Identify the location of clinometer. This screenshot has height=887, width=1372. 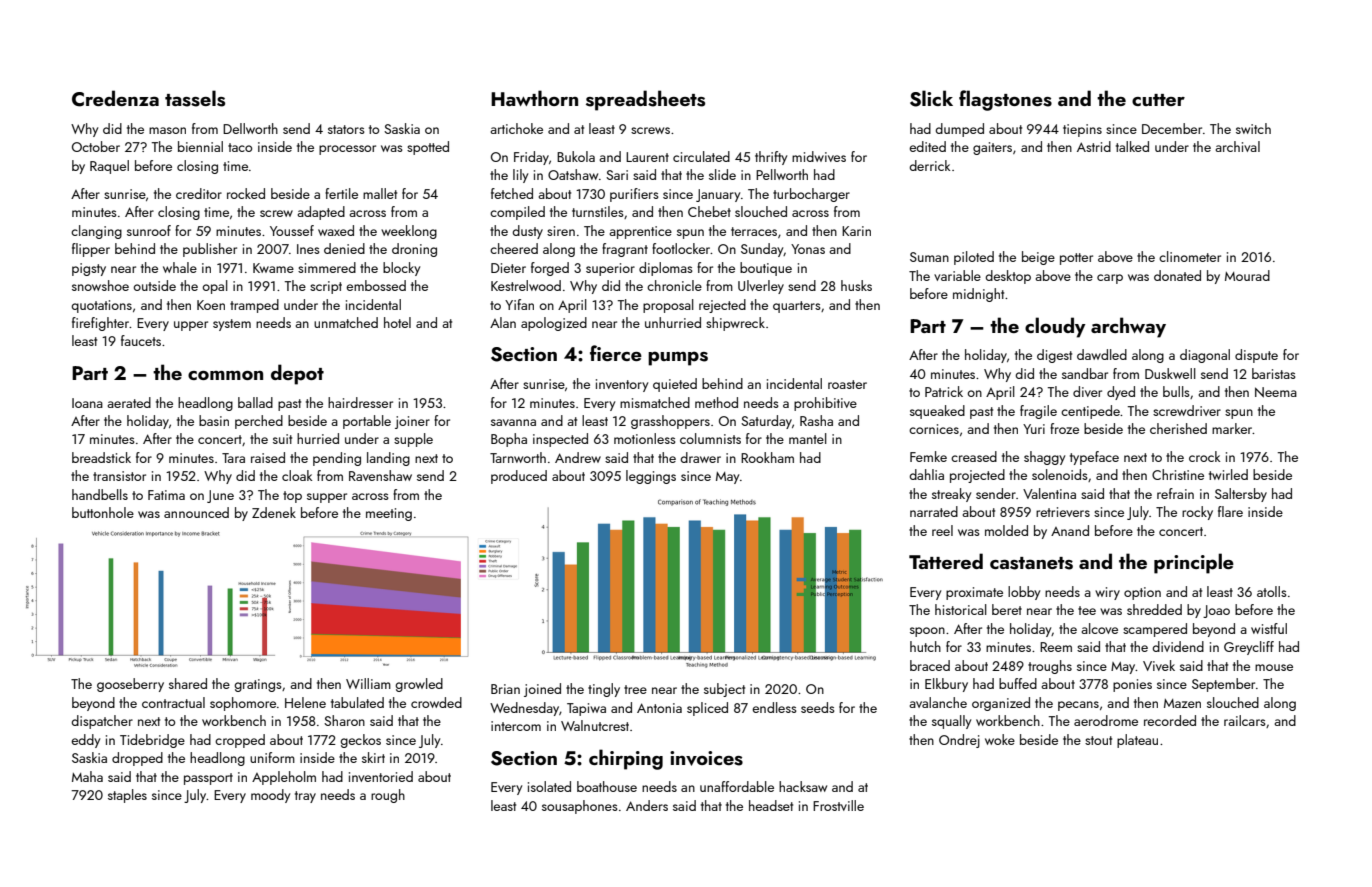
(1190, 256).
